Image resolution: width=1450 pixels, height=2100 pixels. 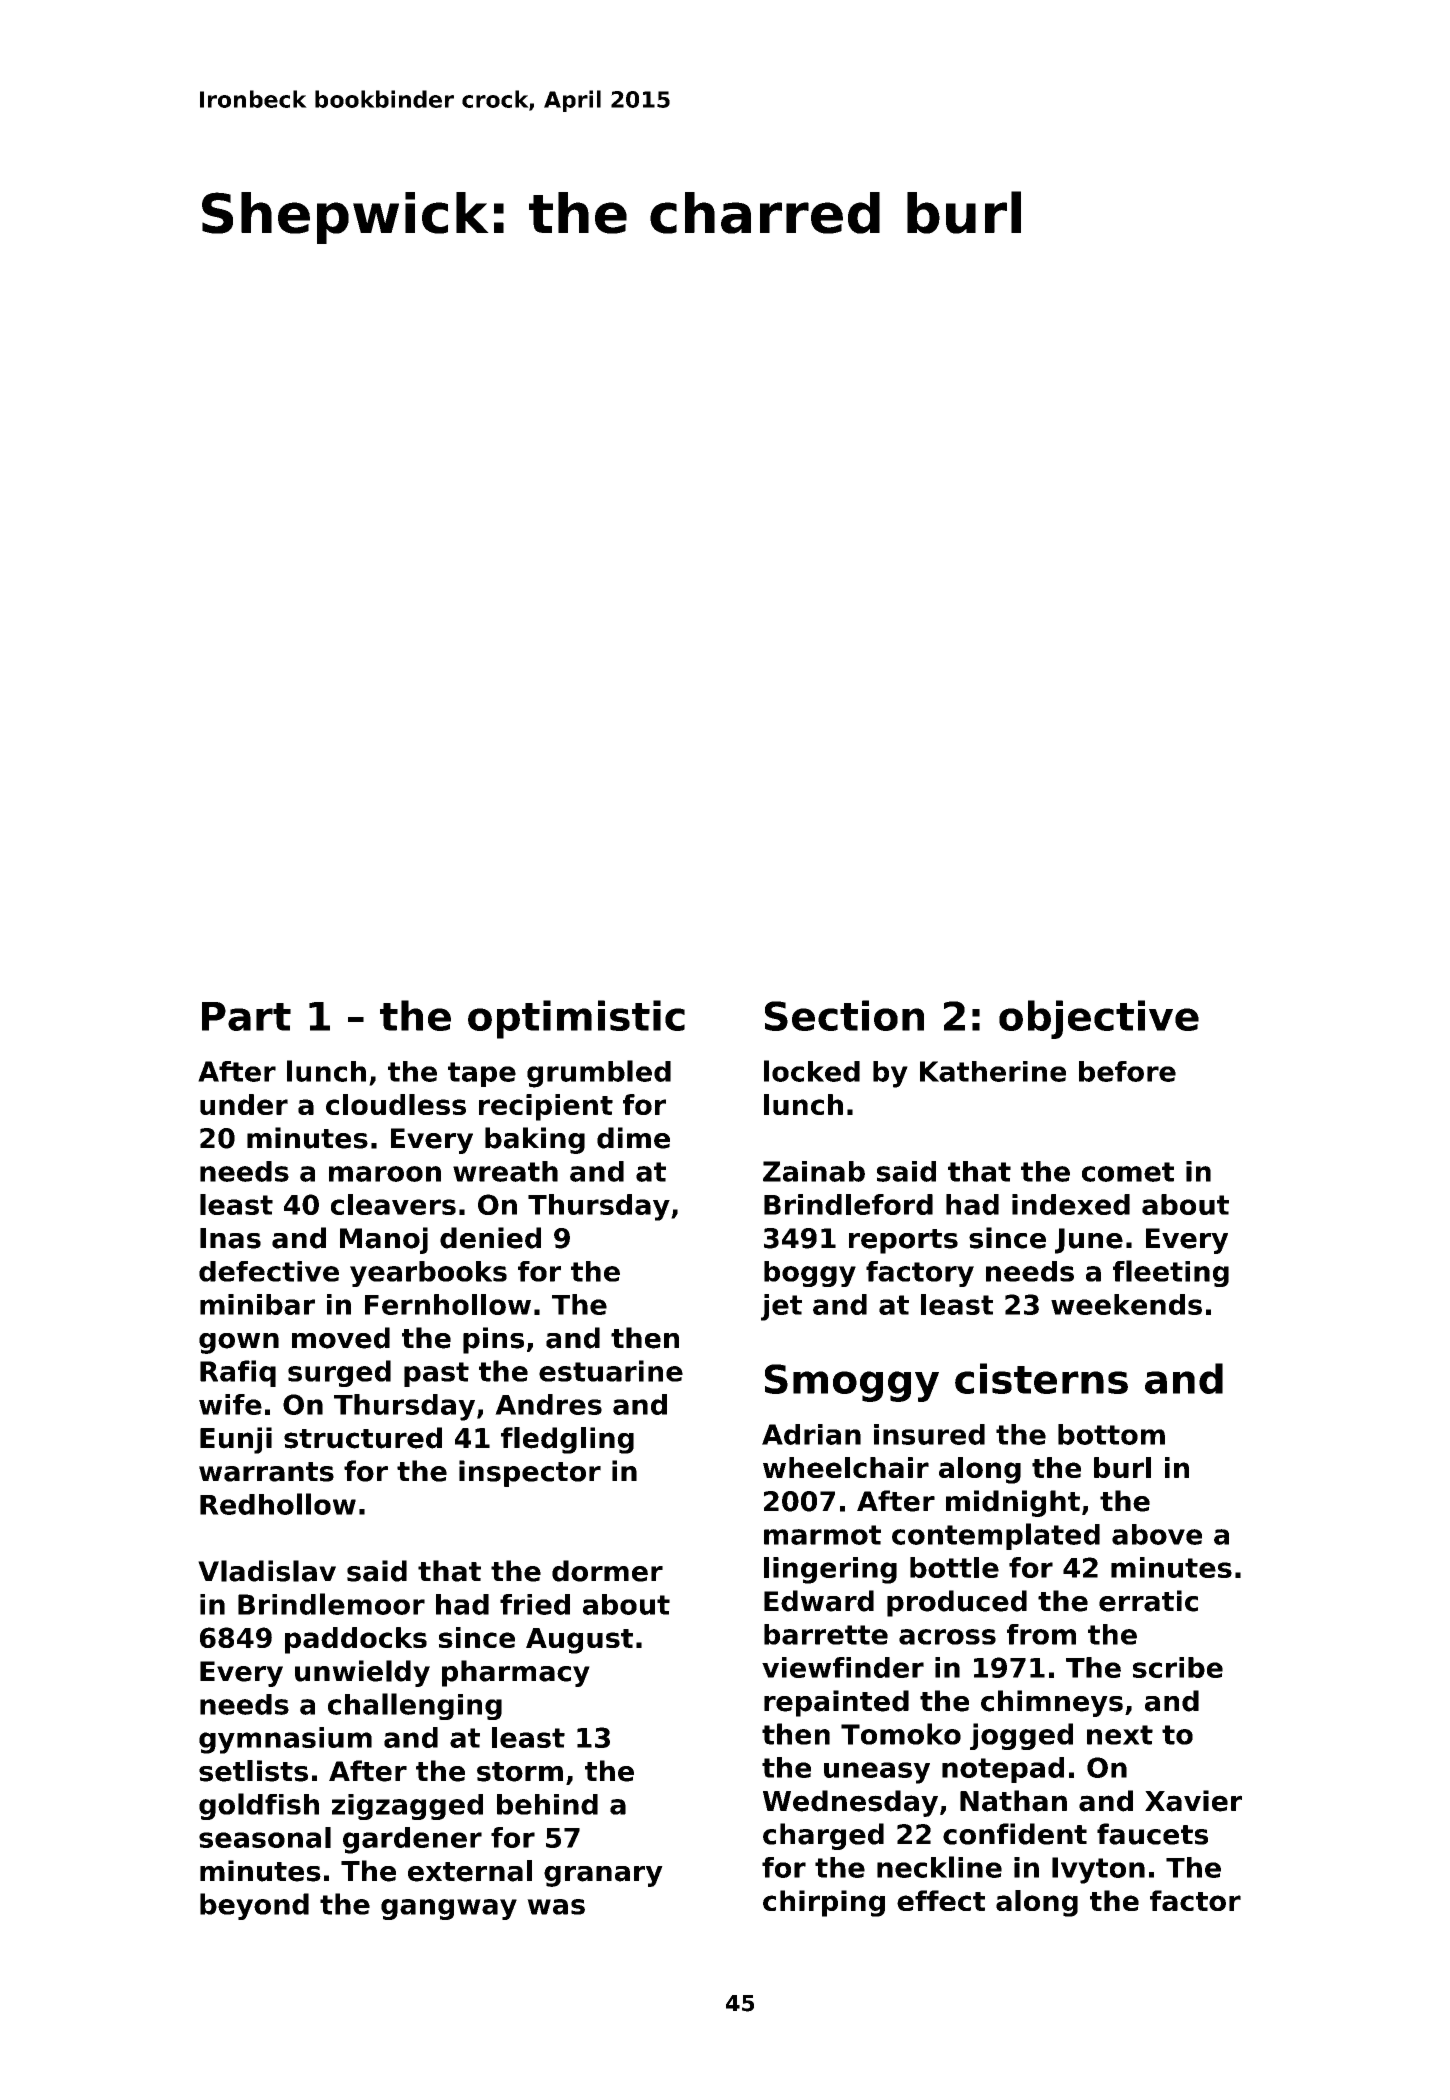 I want to click on past, so click(x=436, y=1374).
